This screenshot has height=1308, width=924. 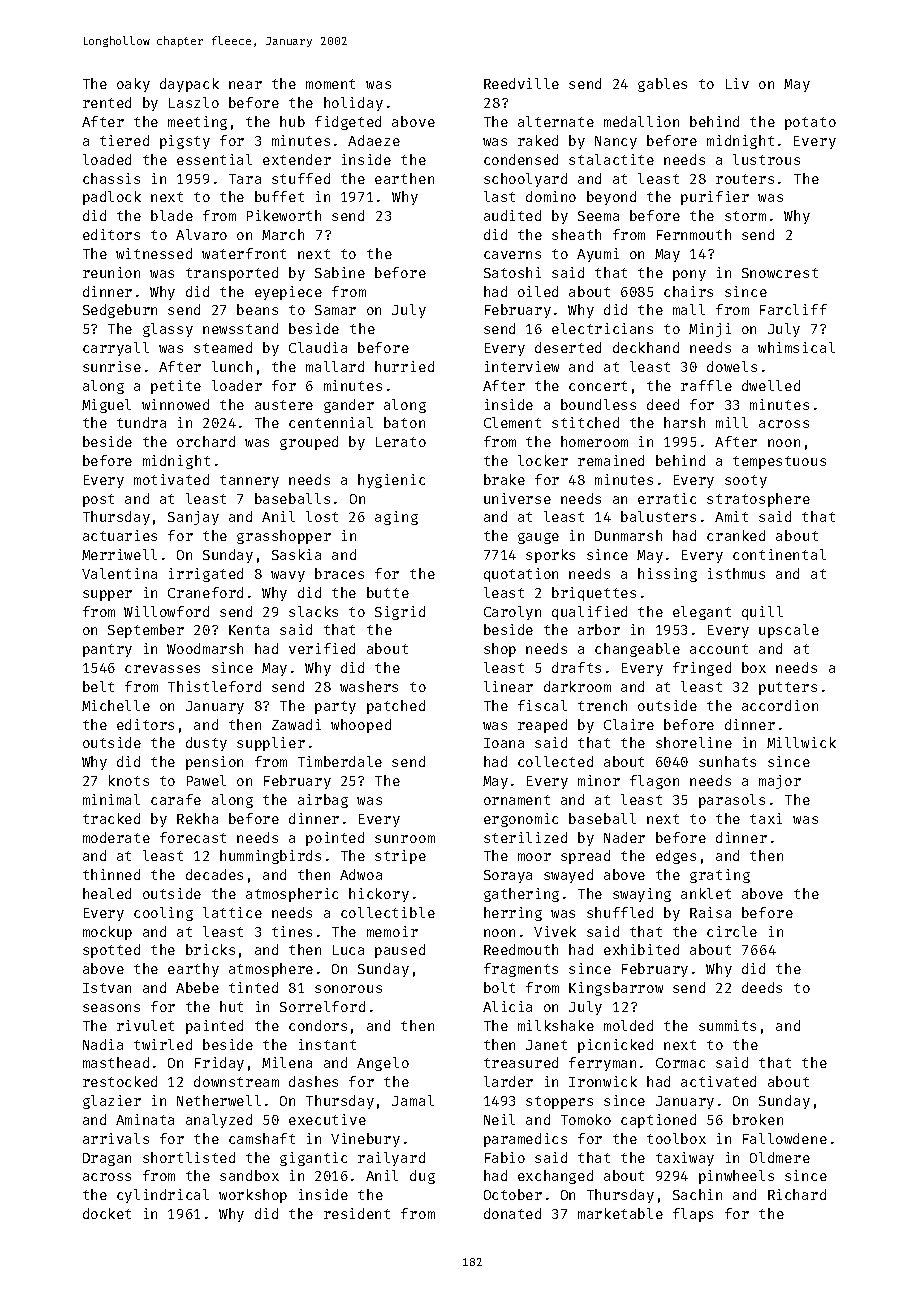 What do you see at coordinates (404, 366) in the screenshot?
I see `hurried` at bounding box center [404, 366].
